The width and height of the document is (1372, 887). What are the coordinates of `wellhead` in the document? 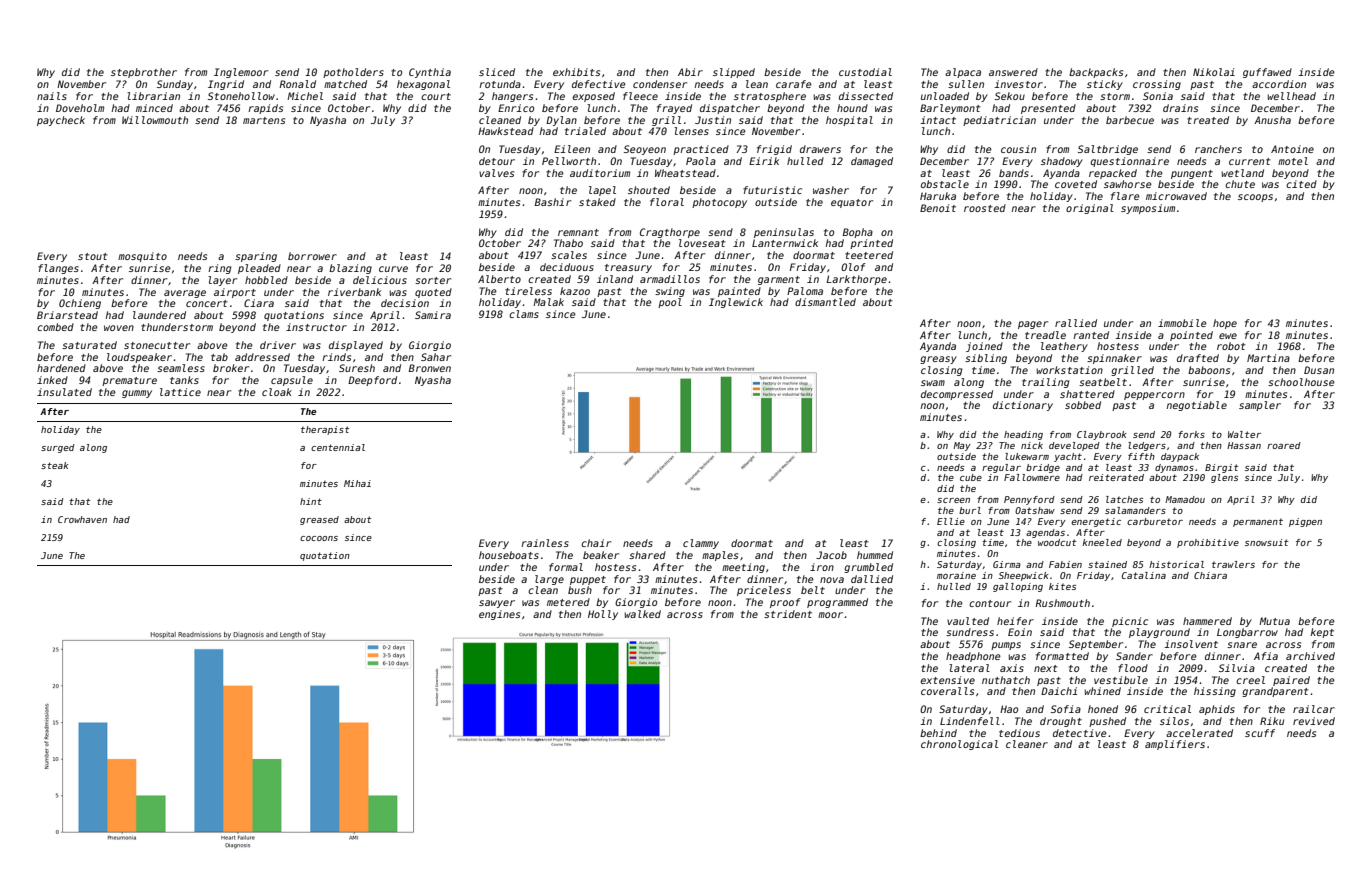 It's located at (1291, 96).
